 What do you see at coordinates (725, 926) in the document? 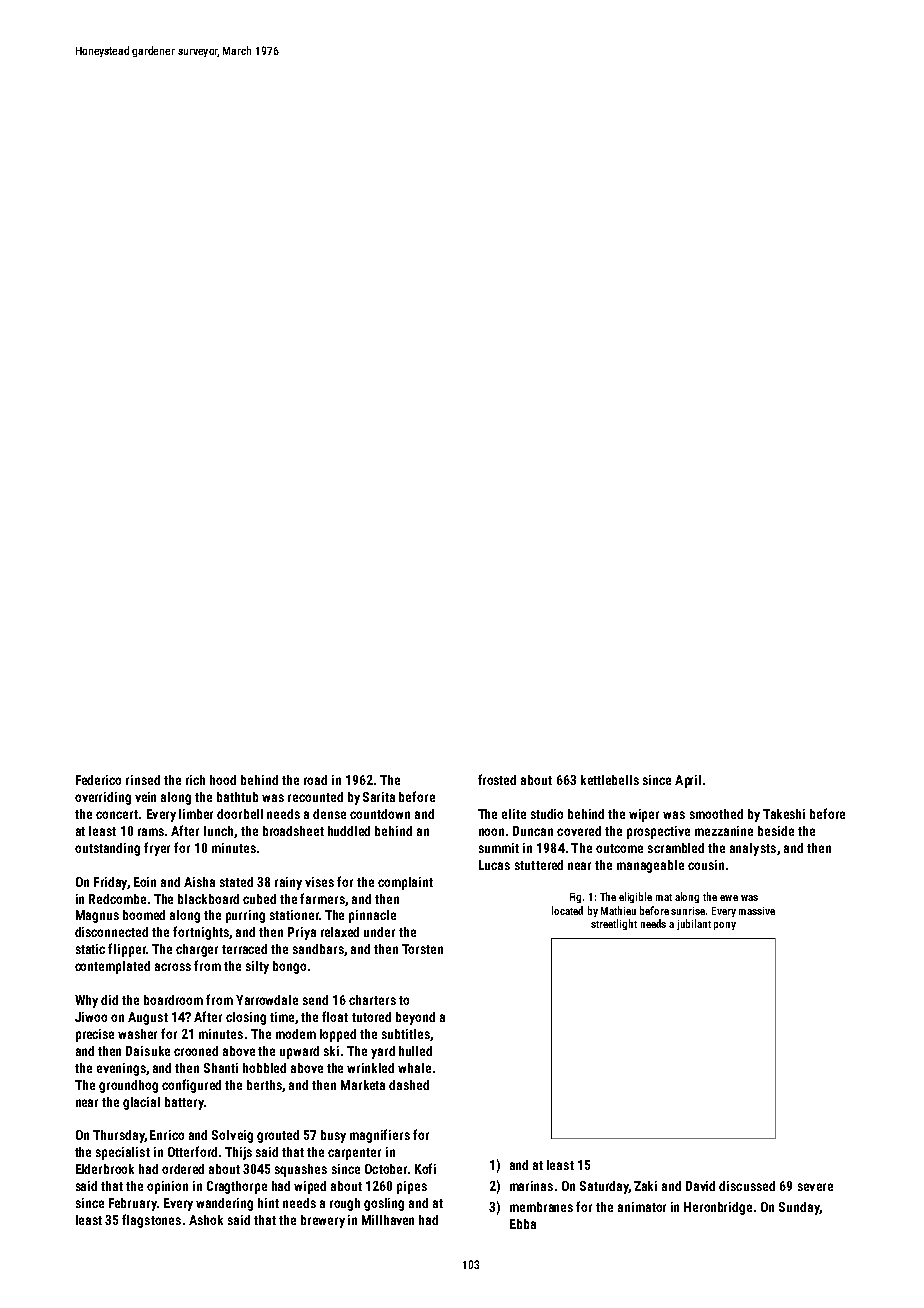
I see `pony` at bounding box center [725, 926].
